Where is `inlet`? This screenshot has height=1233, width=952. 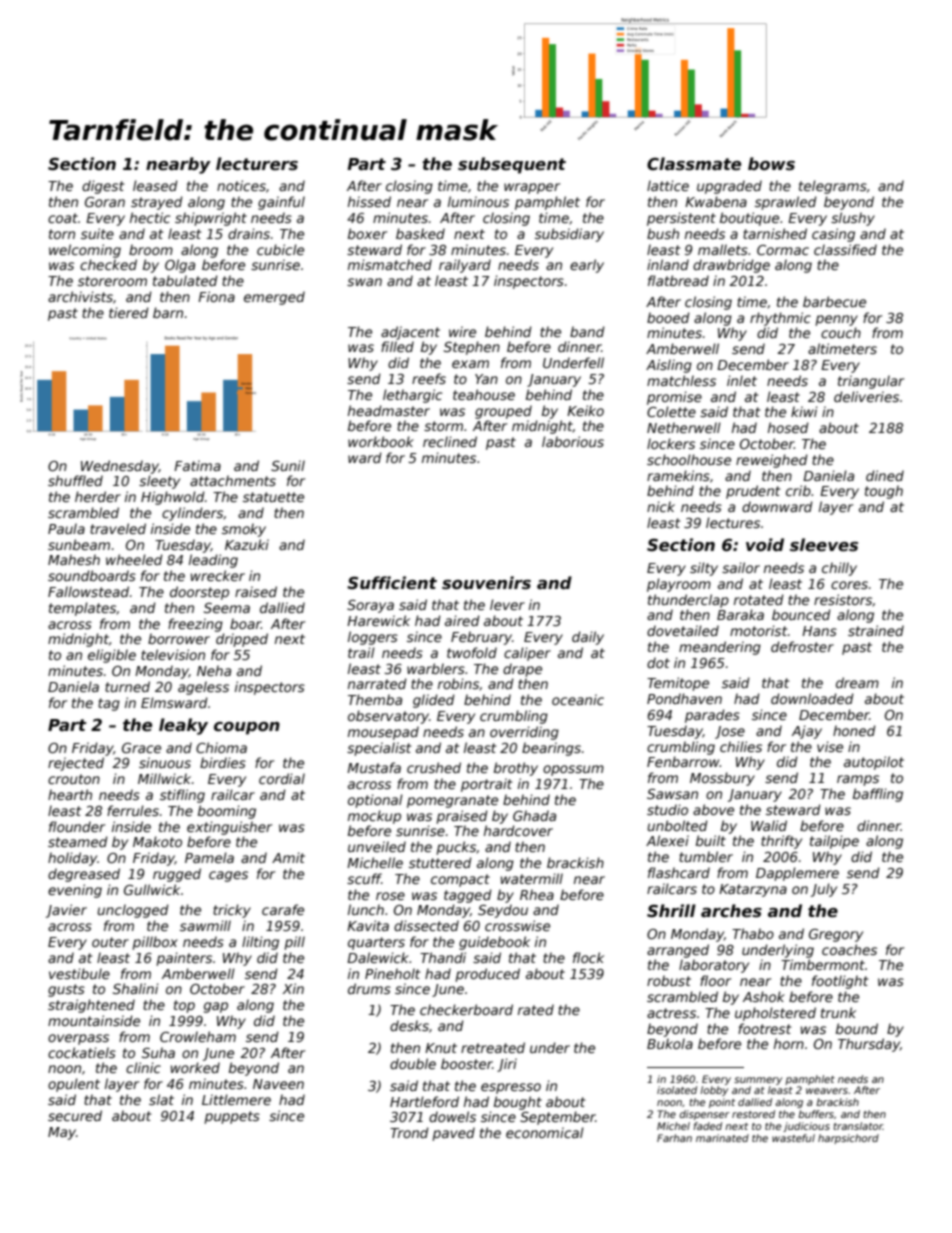 inlet is located at coordinates (742, 380).
